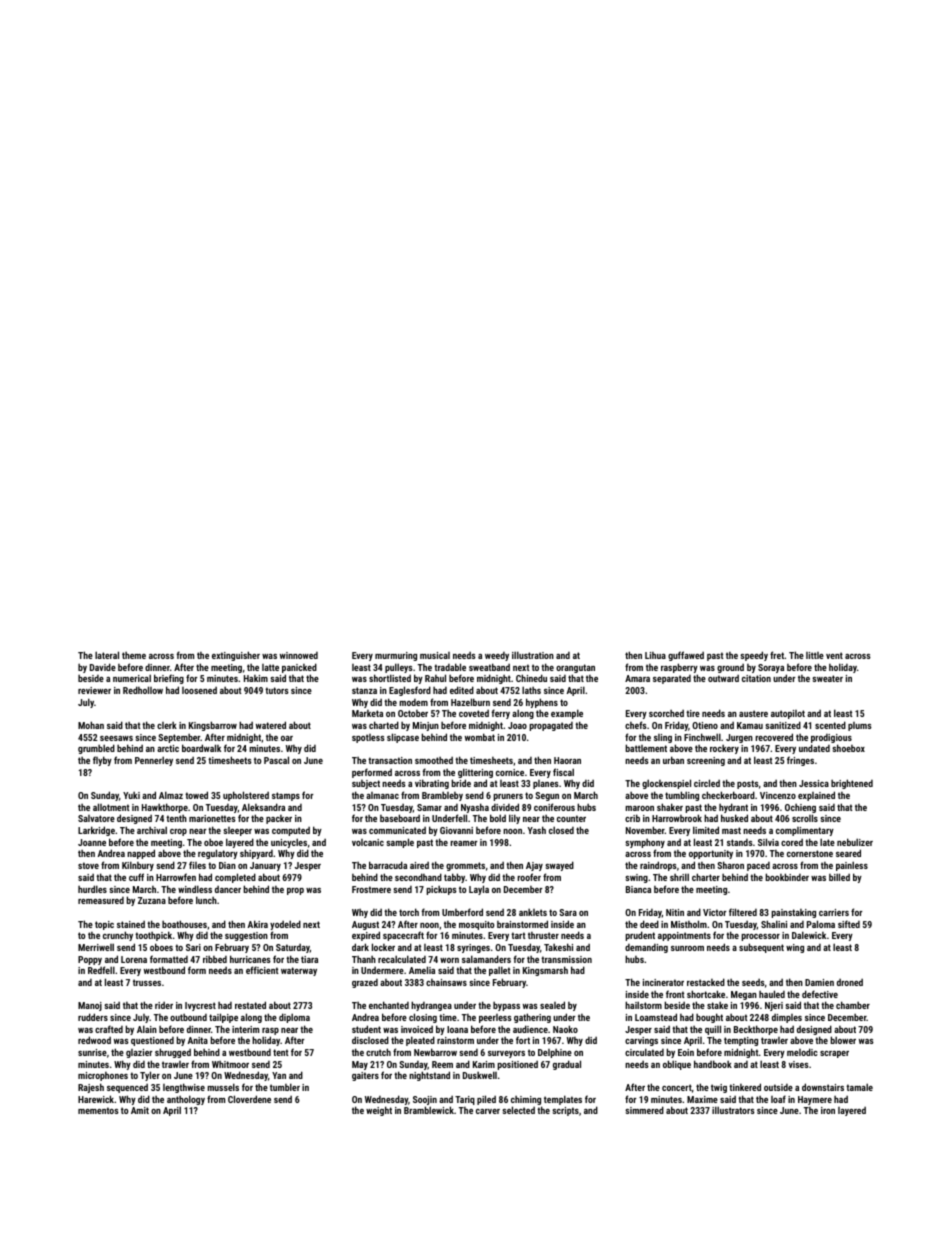 The height and width of the image is (1233, 952). What do you see at coordinates (850, 982) in the image?
I see `droned` at bounding box center [850, 982].
